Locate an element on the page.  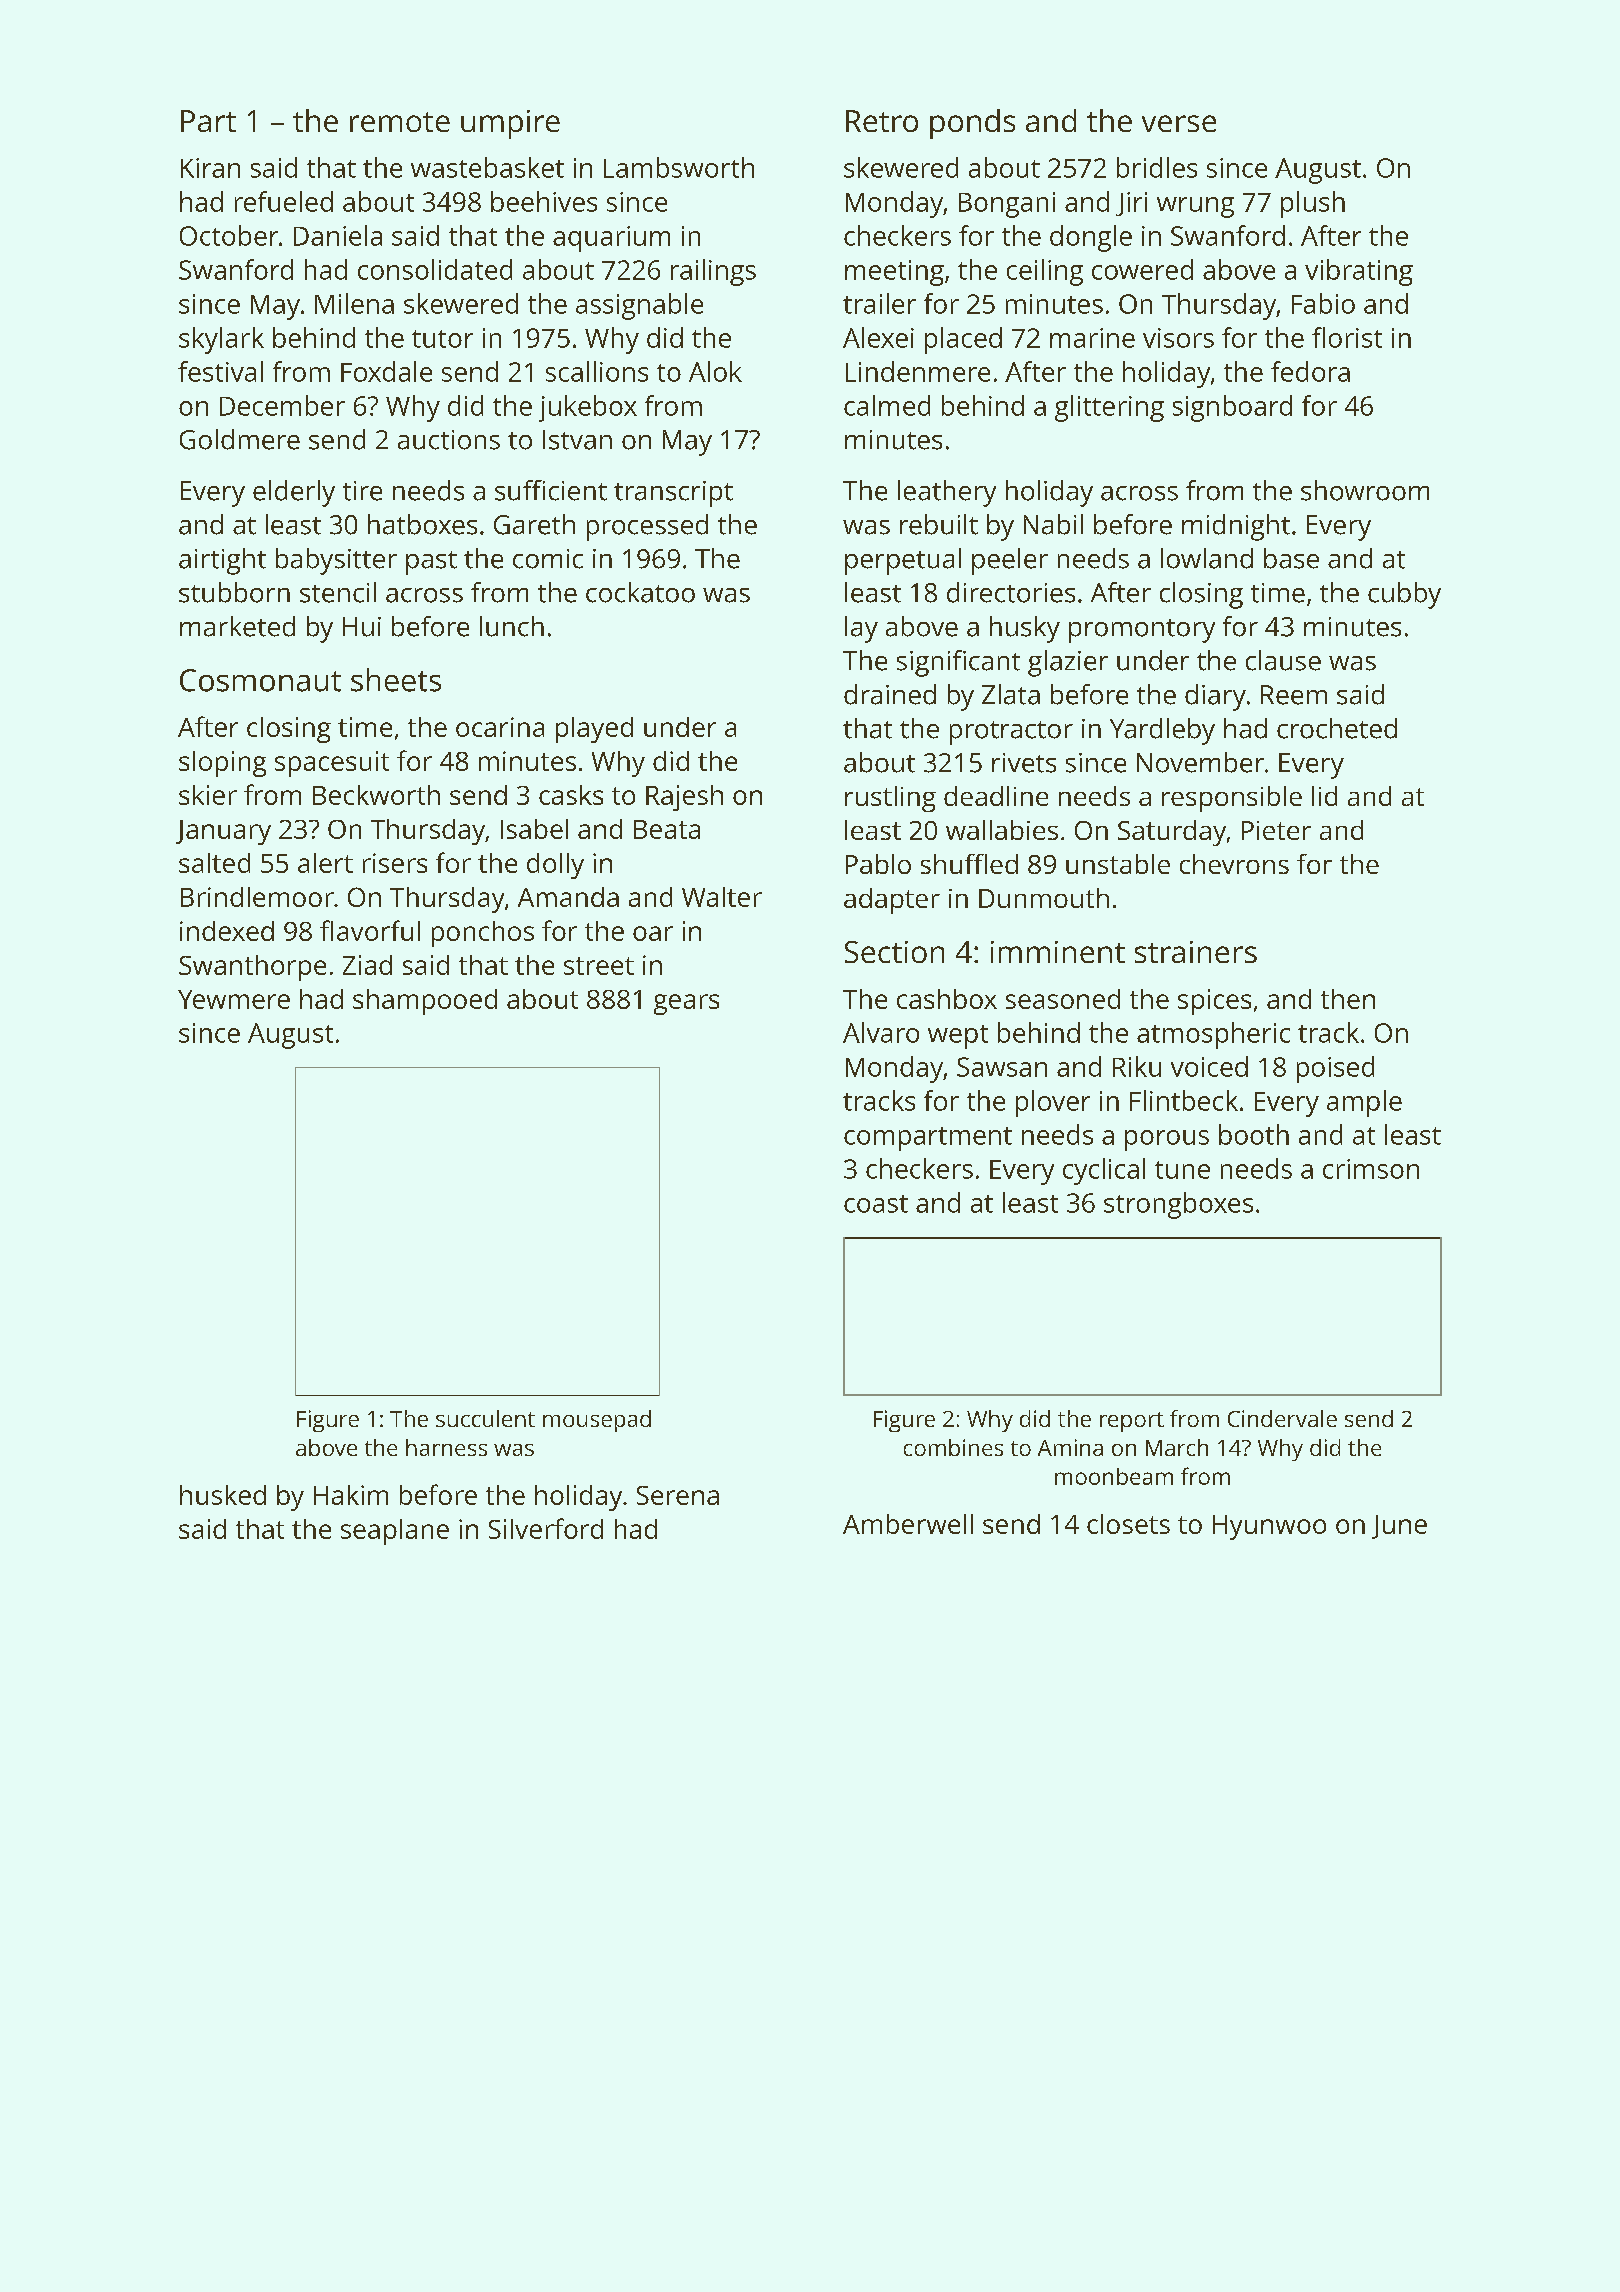
Kiran is located at coordinates (210, 168).
